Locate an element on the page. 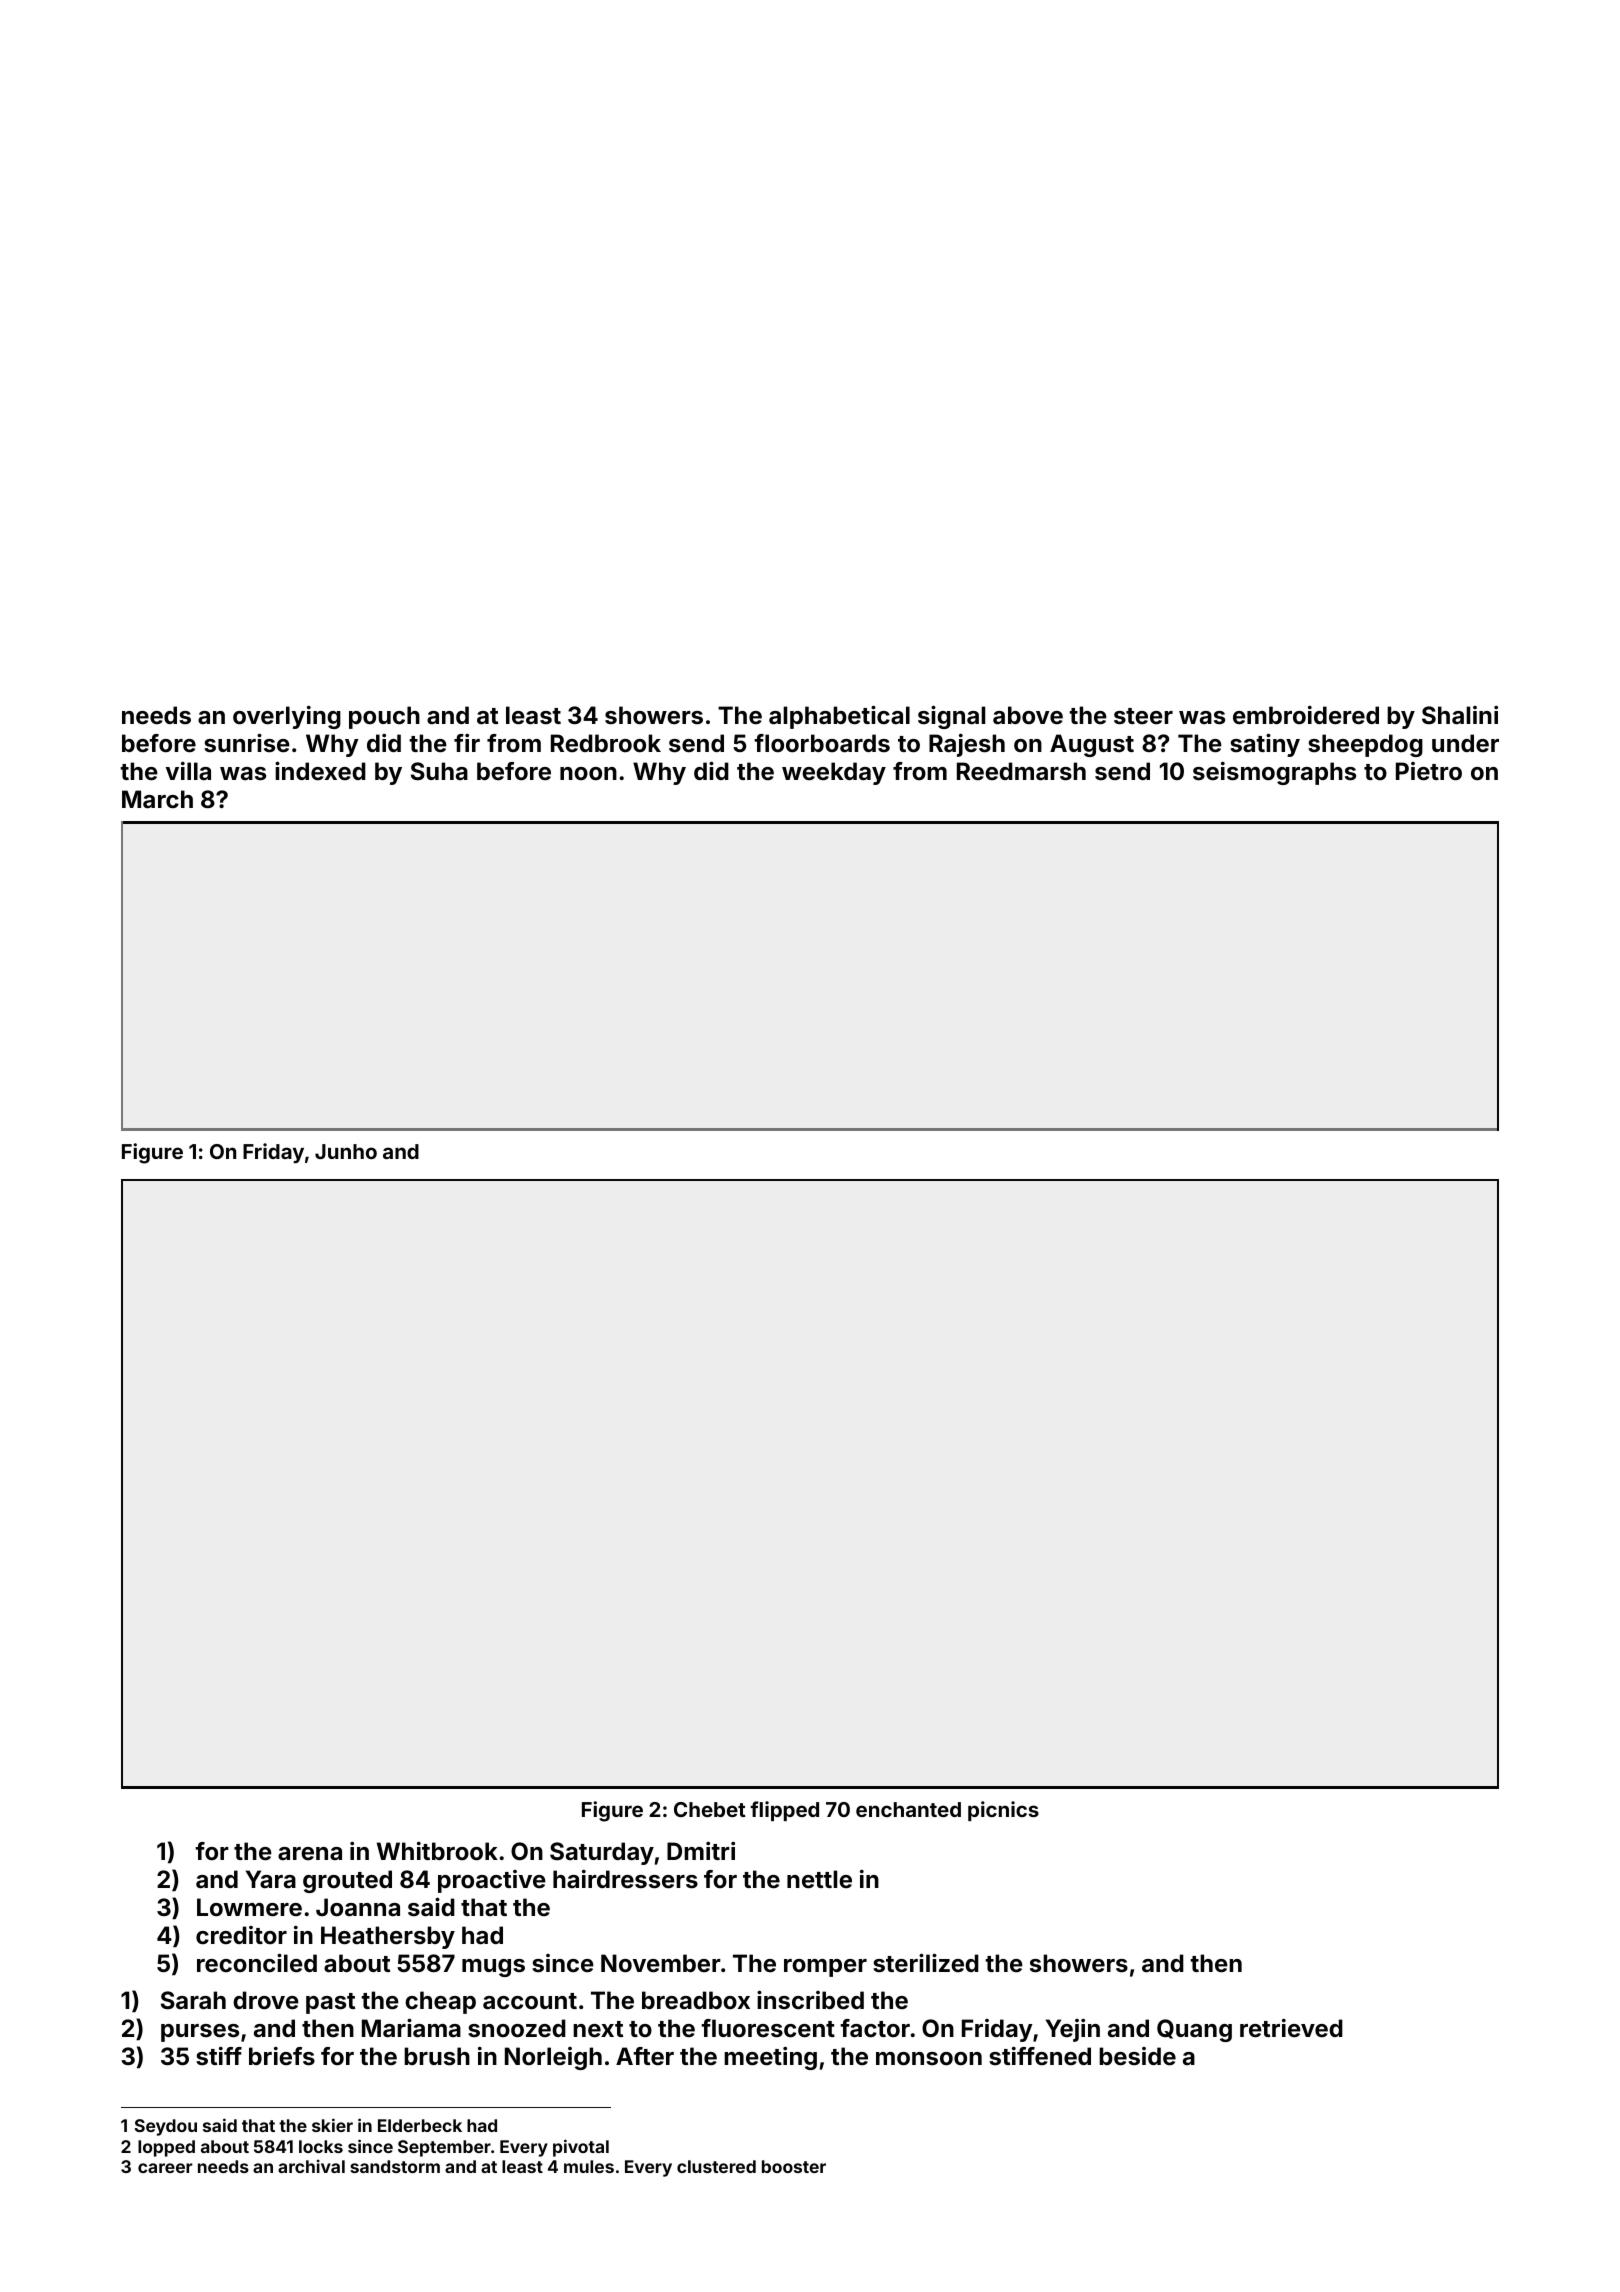 The image size is (1620, 2292). noon is located at coordinates (588, 774).
